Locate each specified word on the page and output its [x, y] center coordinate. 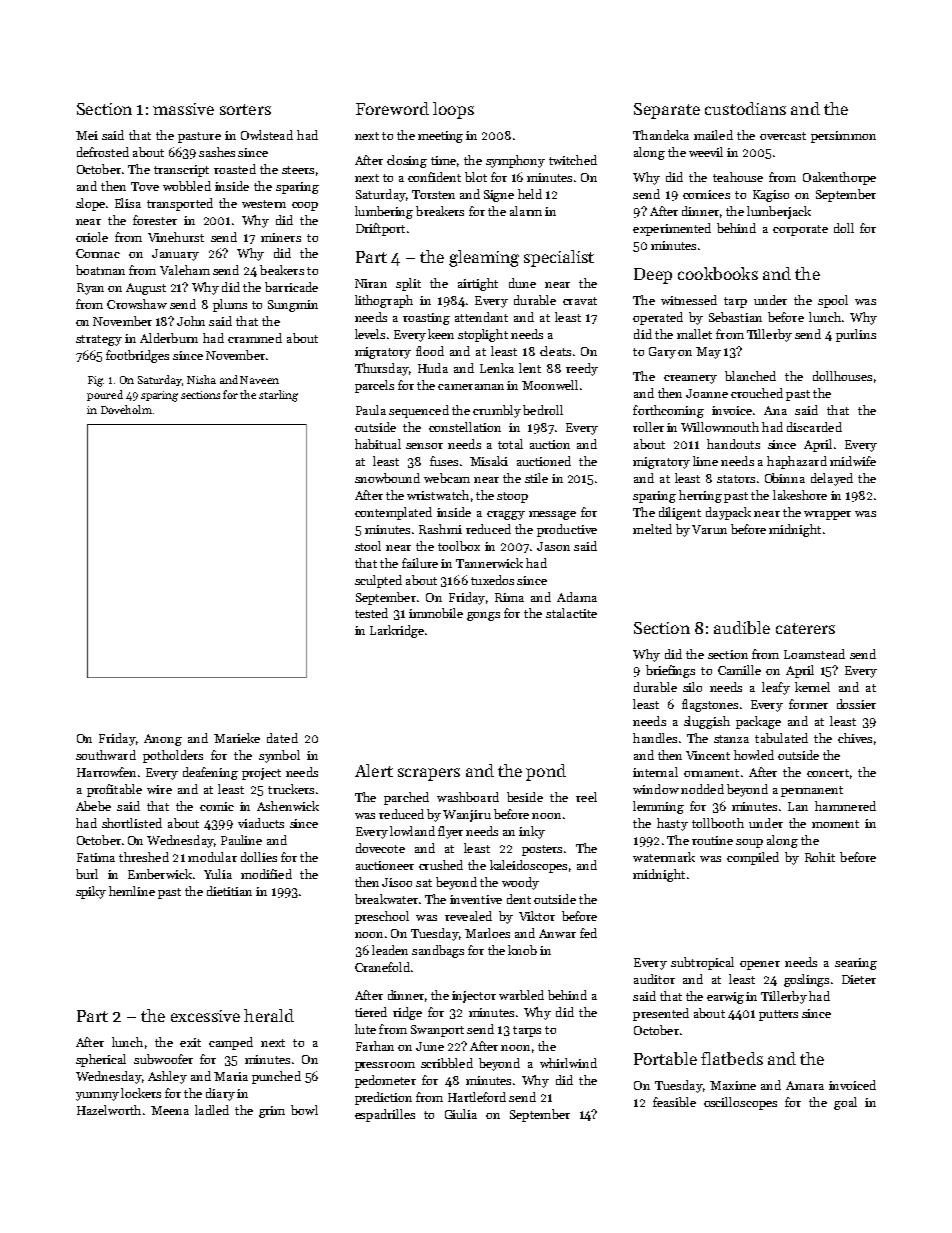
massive [183, 109]
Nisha [201, 379]
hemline [132, 891]
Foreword [392, 108]
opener [760, 965]
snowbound [387, 478]
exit [190, 1042]
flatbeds [732, 1058]
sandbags [438, 951]
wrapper [827, 515]
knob [522, 950]
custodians [745, 108]
